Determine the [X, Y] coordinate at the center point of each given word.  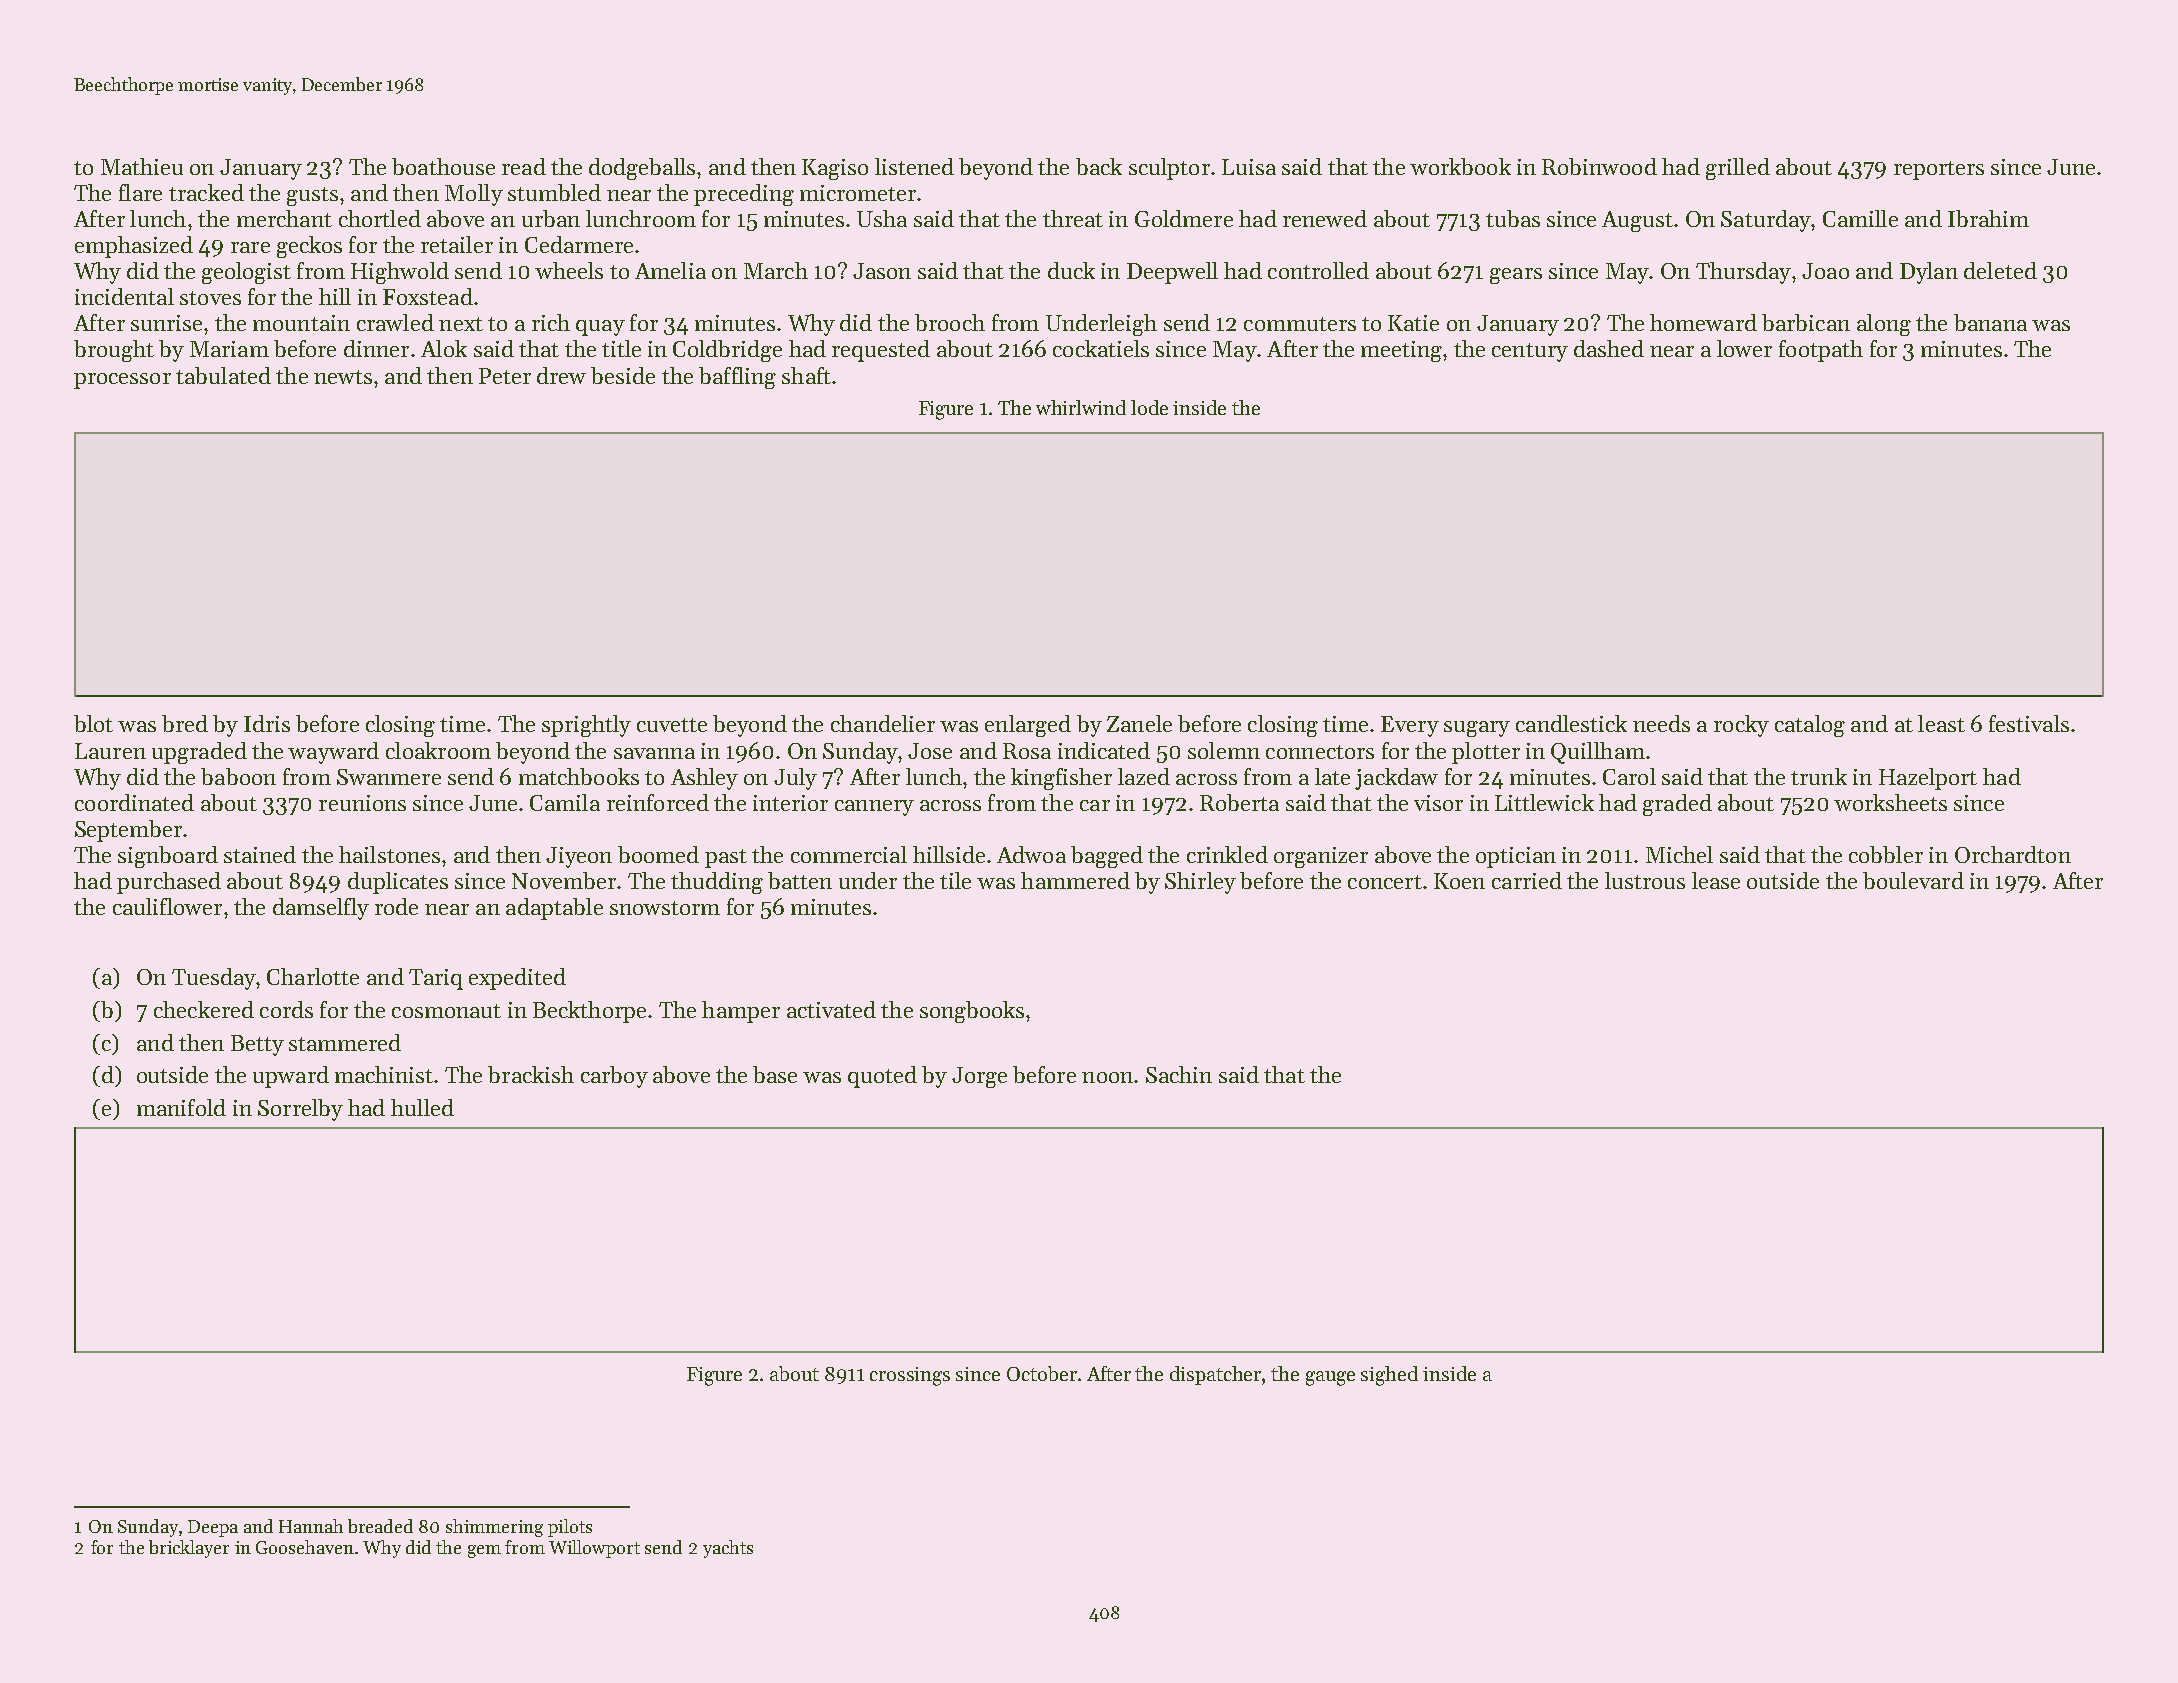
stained [260, 854]
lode [1149, 407]
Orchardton [2013, 854]
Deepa [213, 1528]
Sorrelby [300, 1110]
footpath [1821, 351]
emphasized [134, 247]
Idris [267, 723]
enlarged [1028, 726]
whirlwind [1081, 407]
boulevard [1913, 880]
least [1941, 723]
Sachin [1179, 1074]
